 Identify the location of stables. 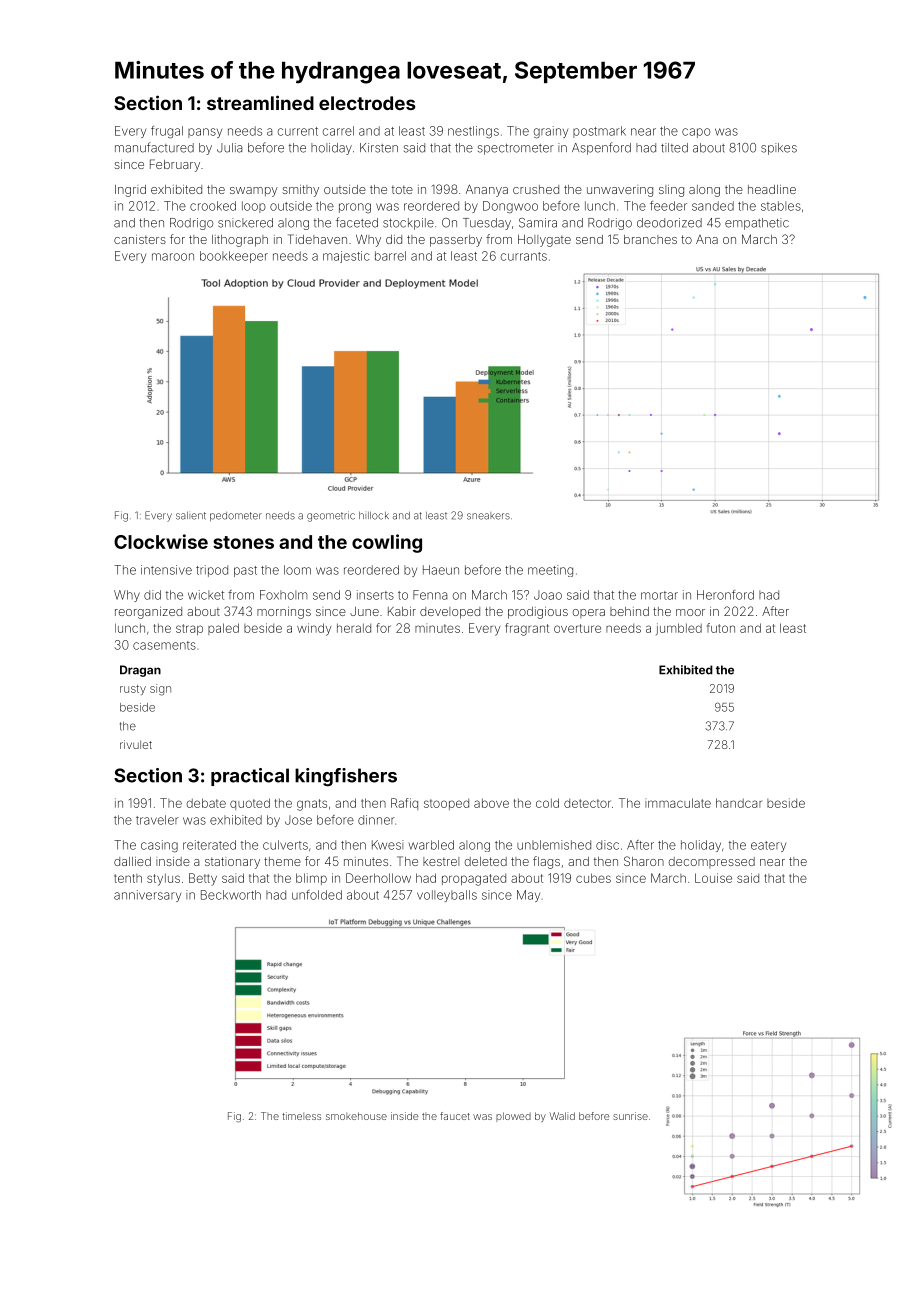
(781, 206).
